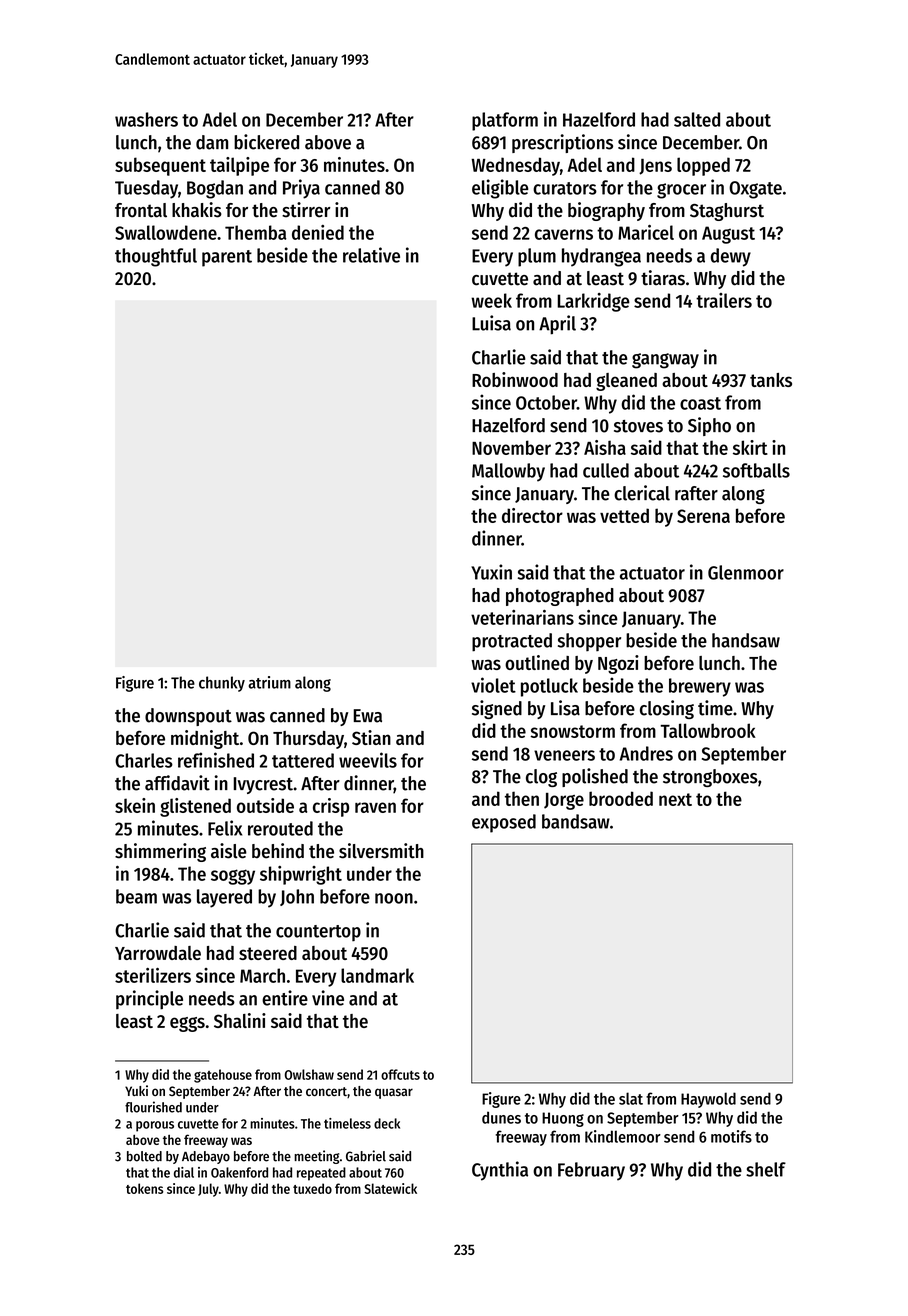  What do you see at coordinates (700, 687) in the page?
I see `brewery` at bounding box center [700, 687].
